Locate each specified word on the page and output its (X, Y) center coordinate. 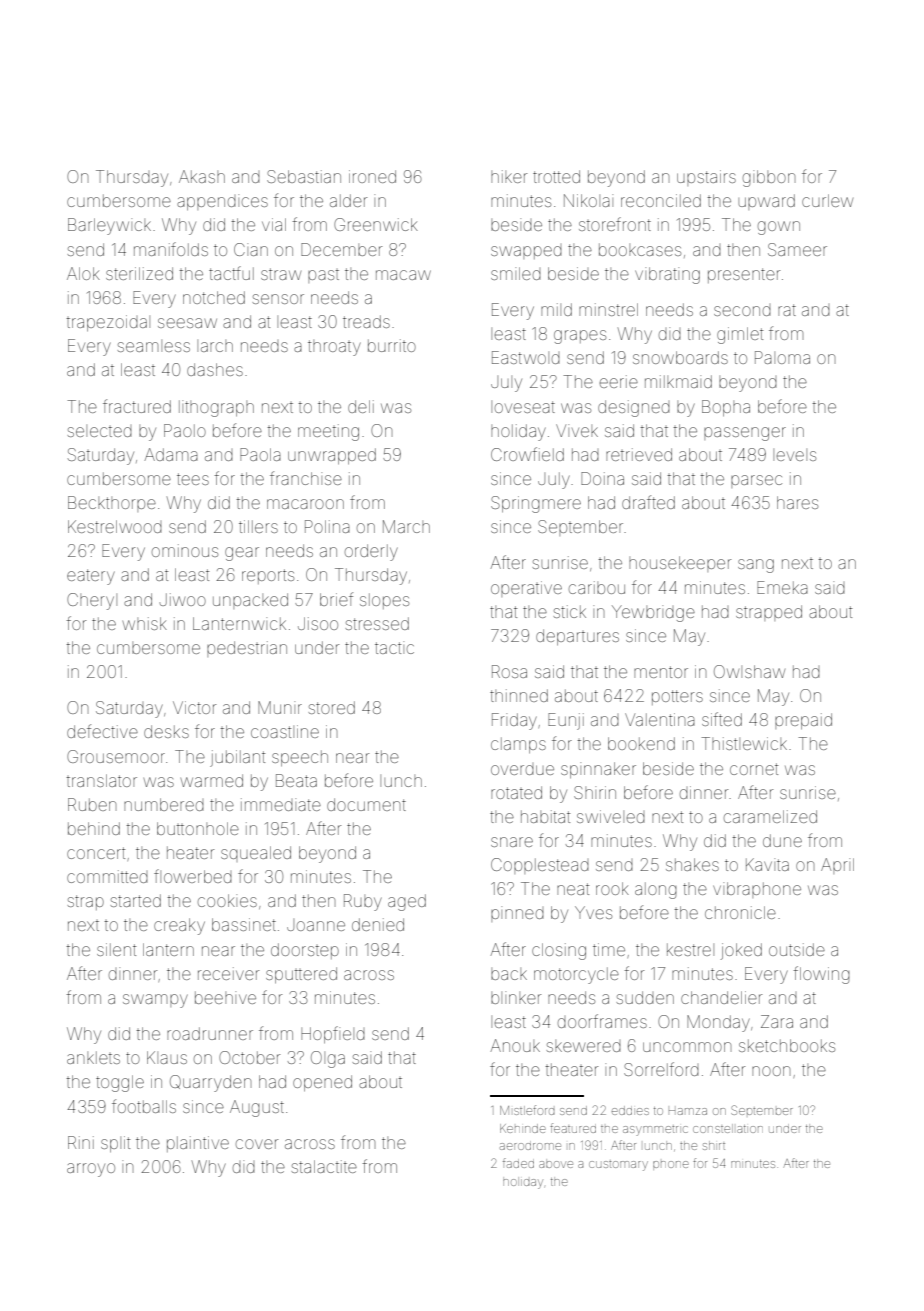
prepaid (803, 721)
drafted (648, 502)
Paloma (782, 357)
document (366, 804)
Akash (202, 176)
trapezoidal (108, 323)
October (249, 1057)
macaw (403, 275)
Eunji (566, 721)
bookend (641, 743)
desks (166, 731)
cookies (227, 900)
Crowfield (527, 454)
